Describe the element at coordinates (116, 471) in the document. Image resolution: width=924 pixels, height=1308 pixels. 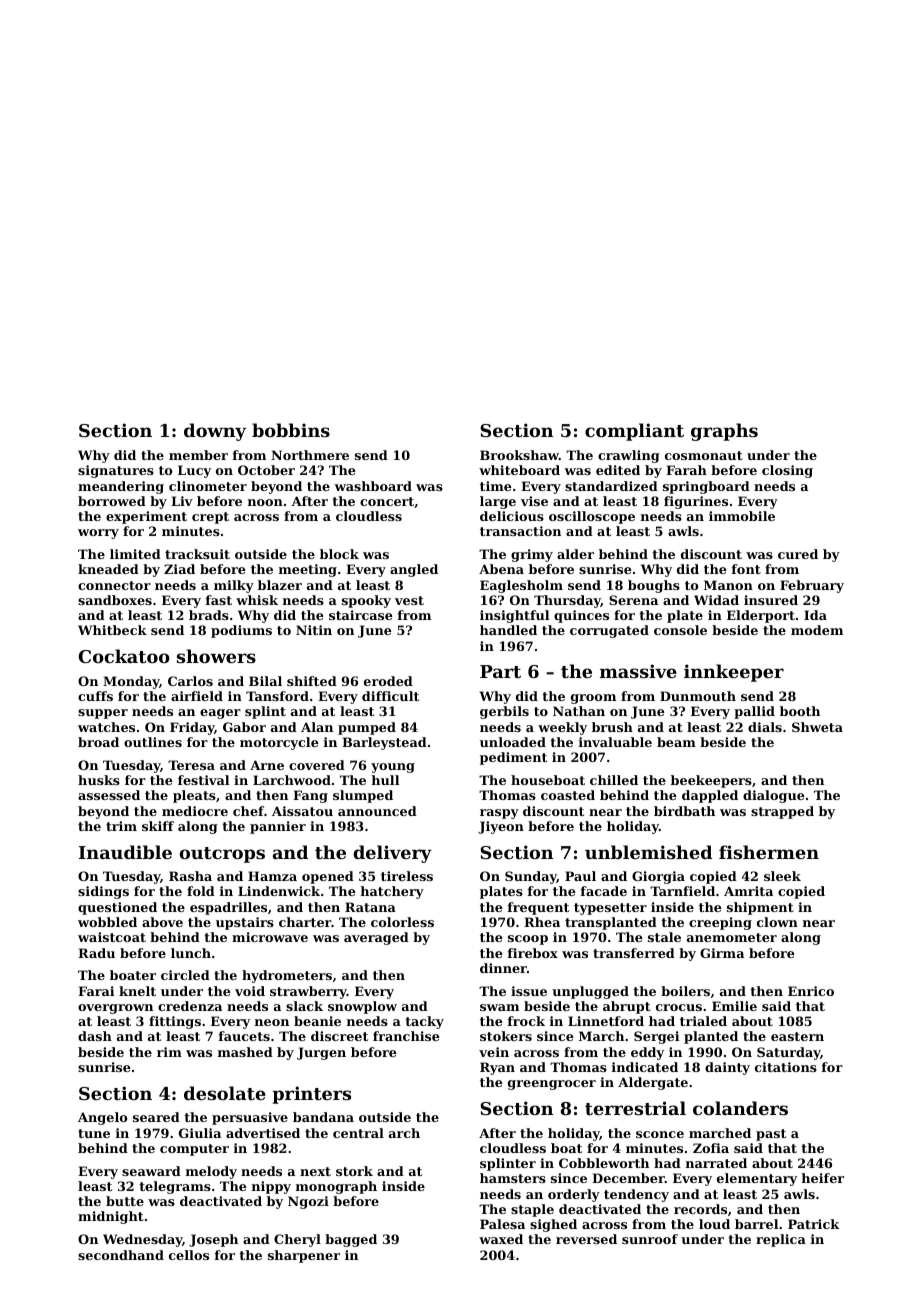
I see `signatures` at that location.
